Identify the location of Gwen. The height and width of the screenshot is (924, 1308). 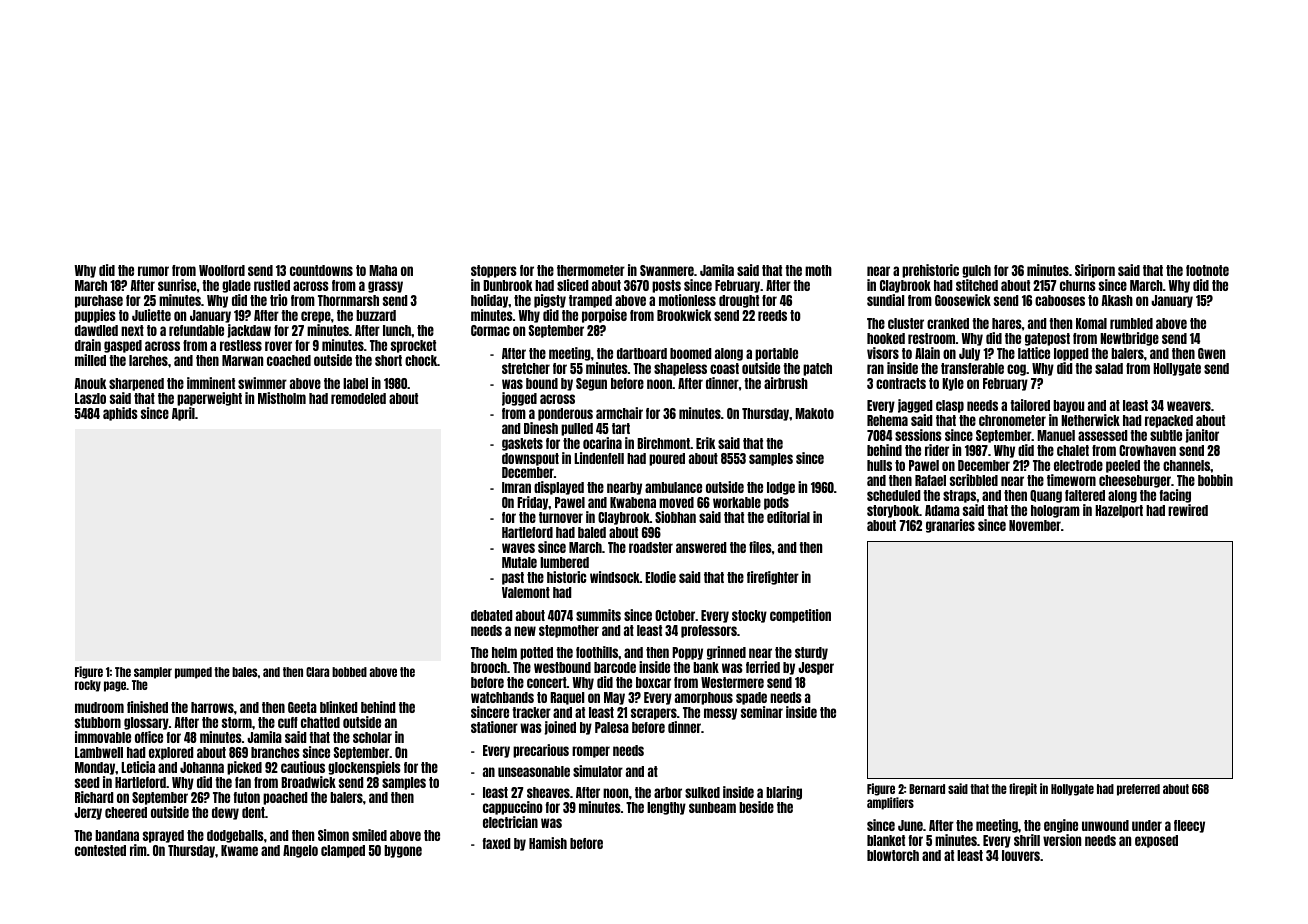
(1211, 353).
